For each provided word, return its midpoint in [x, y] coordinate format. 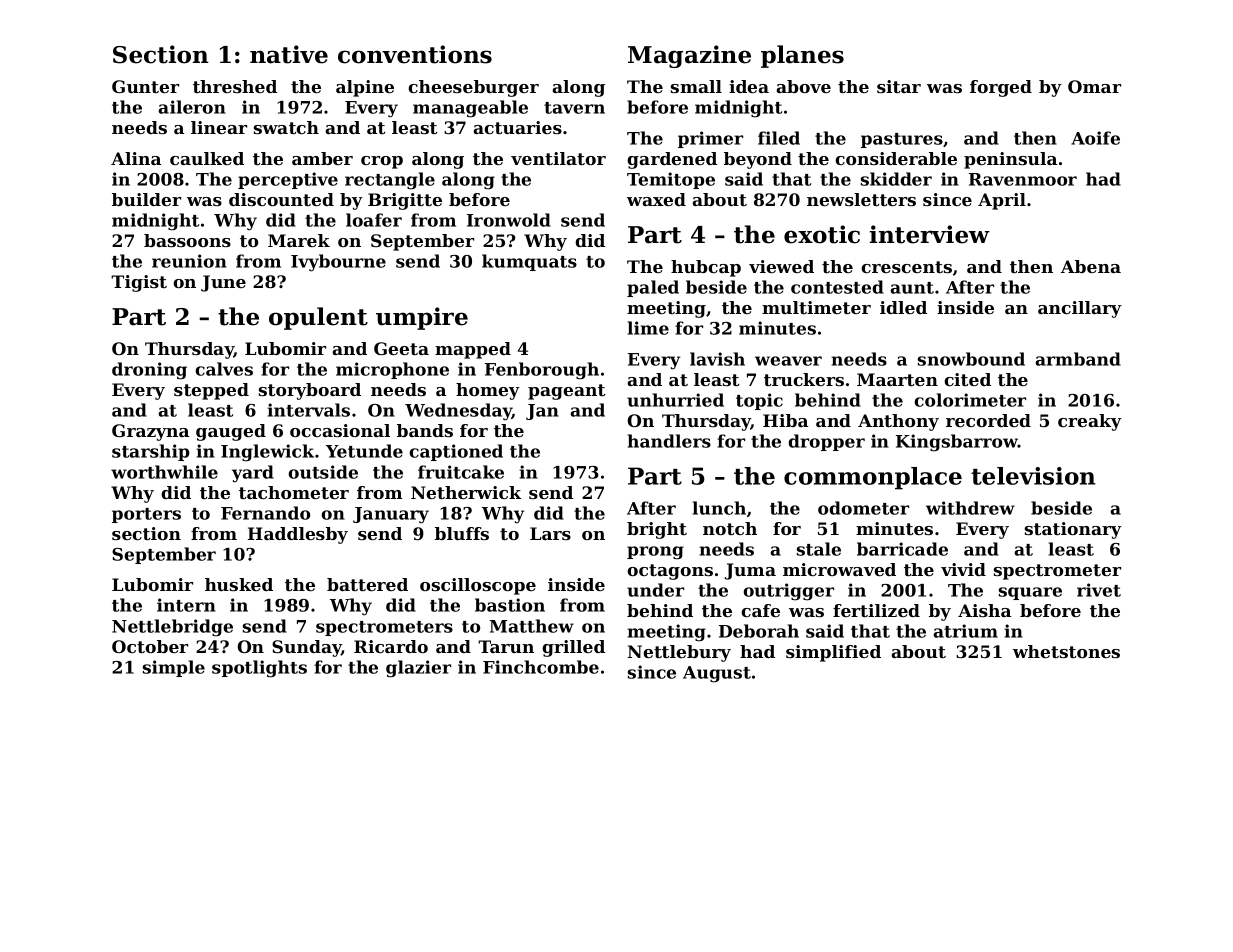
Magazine [689, 56]
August [717, 674]
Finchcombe [541, 667]
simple [174, 668]
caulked [207, 158]
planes [802, 56]
